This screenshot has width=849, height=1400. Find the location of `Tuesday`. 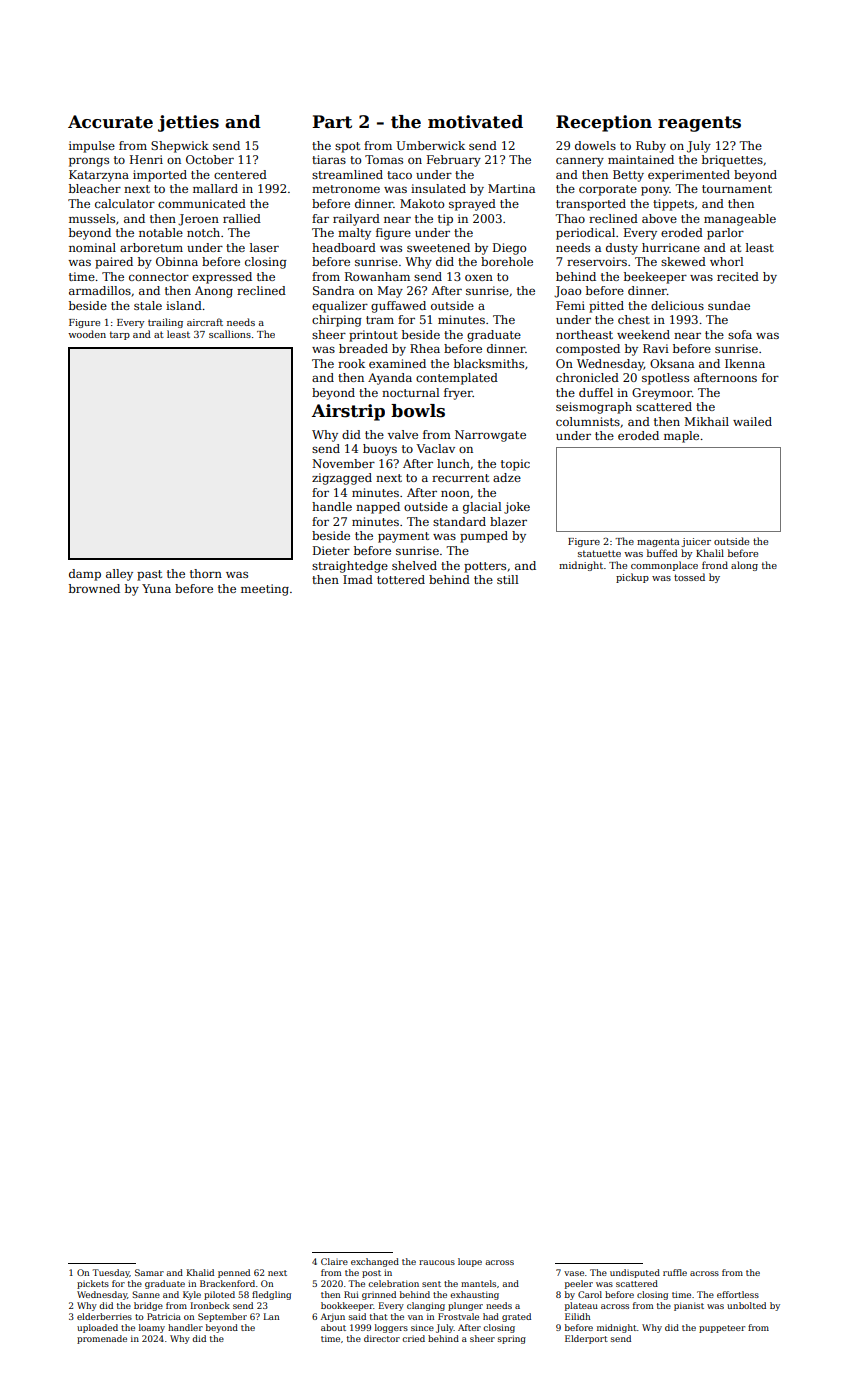

Tuesday is located at coordinates (111, 1273).
